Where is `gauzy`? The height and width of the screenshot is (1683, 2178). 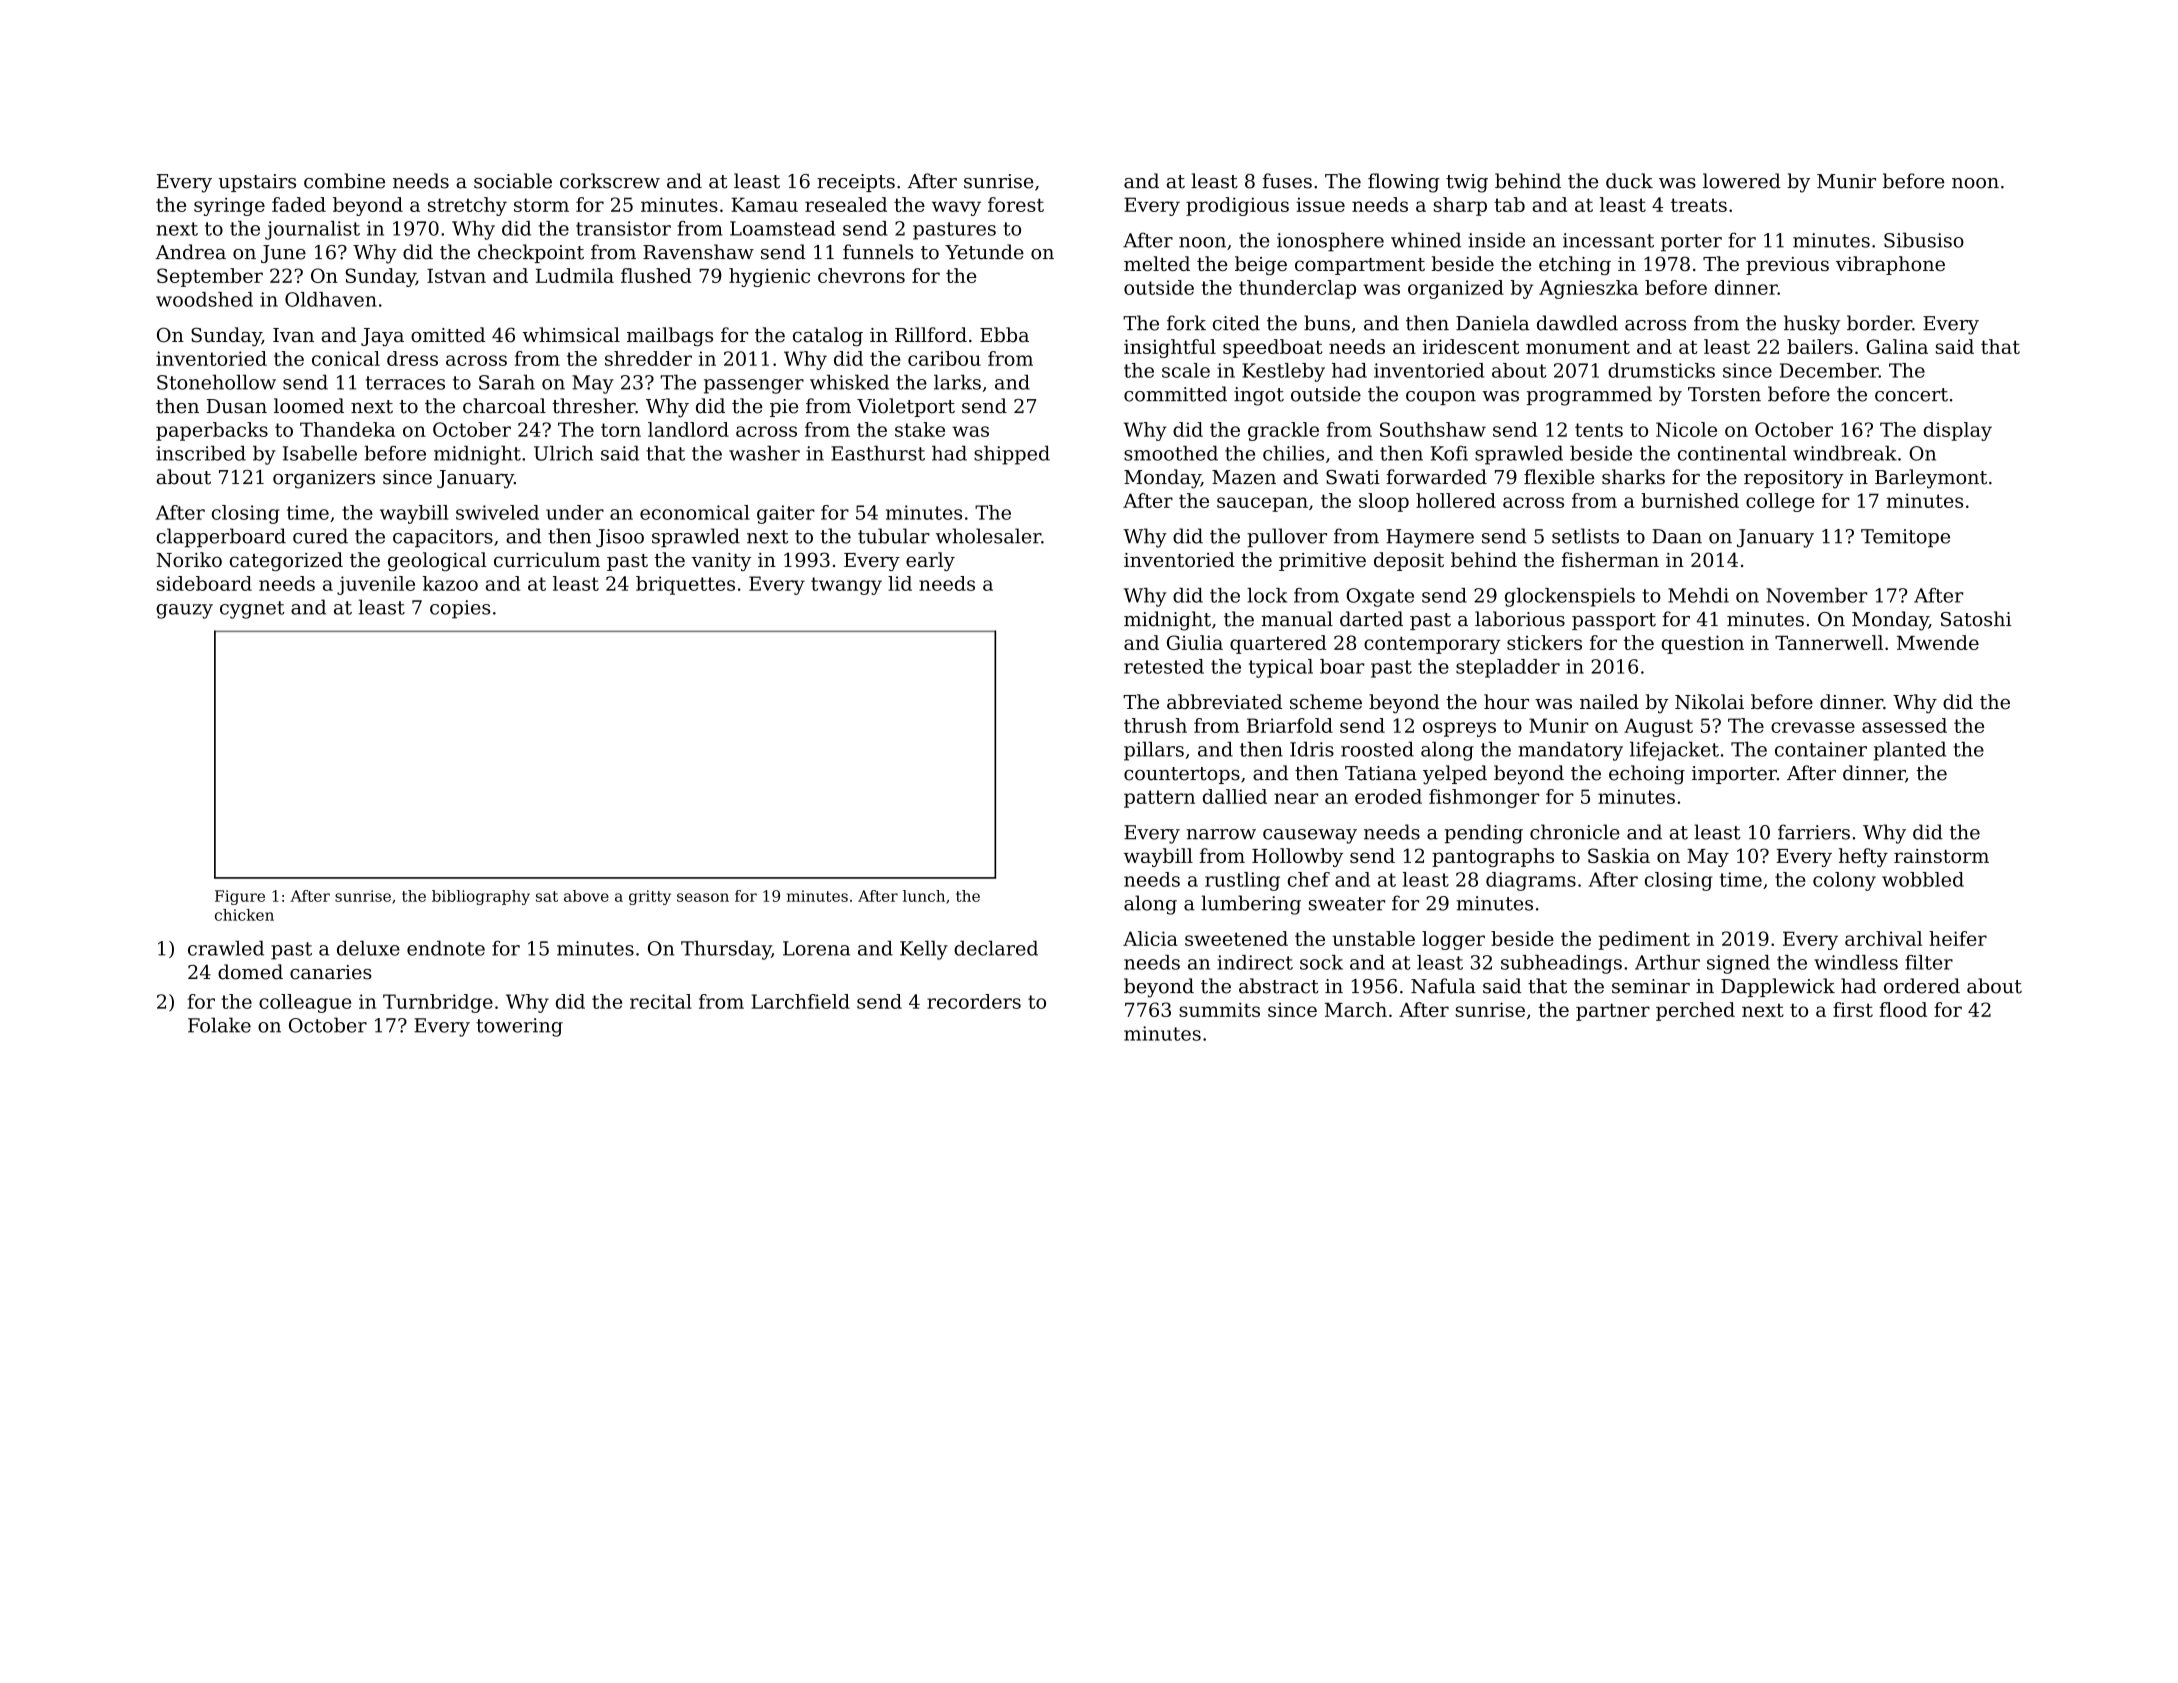 gauzy is located at coordinates (184, 611).
